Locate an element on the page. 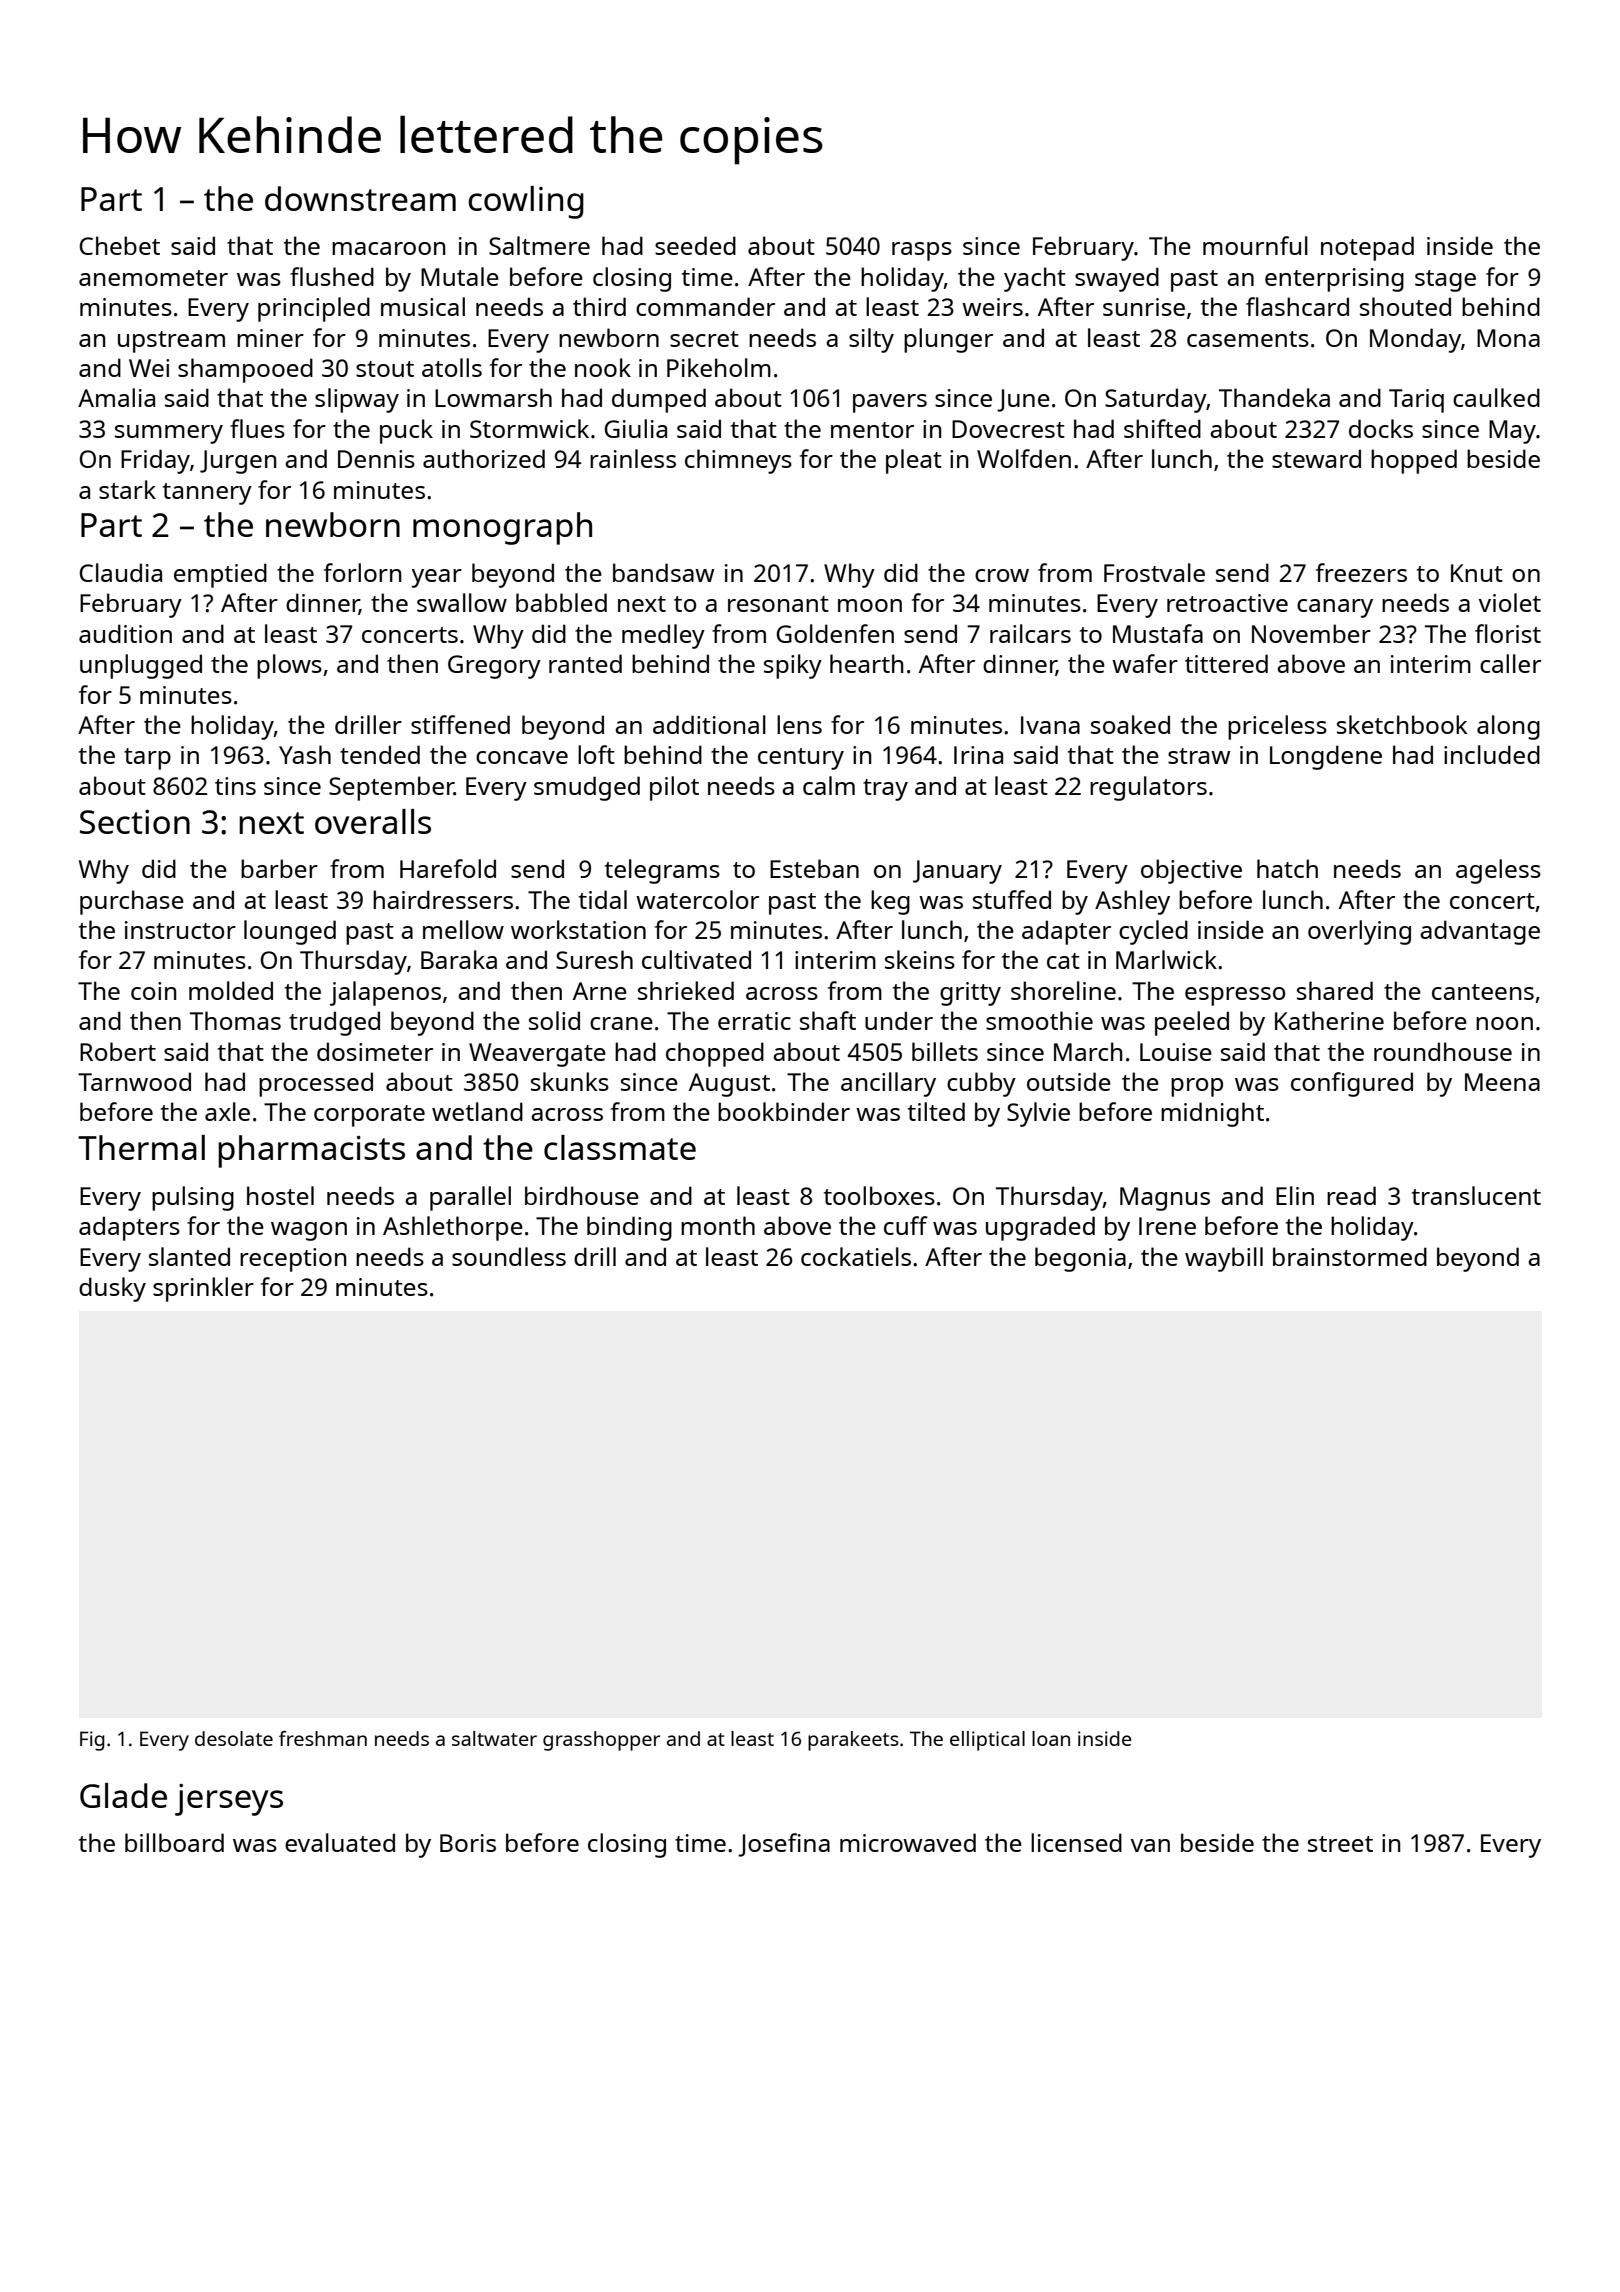 The width and height of the image is (1620, 2292). grasshopper is located at coordinates (601, 1741).
